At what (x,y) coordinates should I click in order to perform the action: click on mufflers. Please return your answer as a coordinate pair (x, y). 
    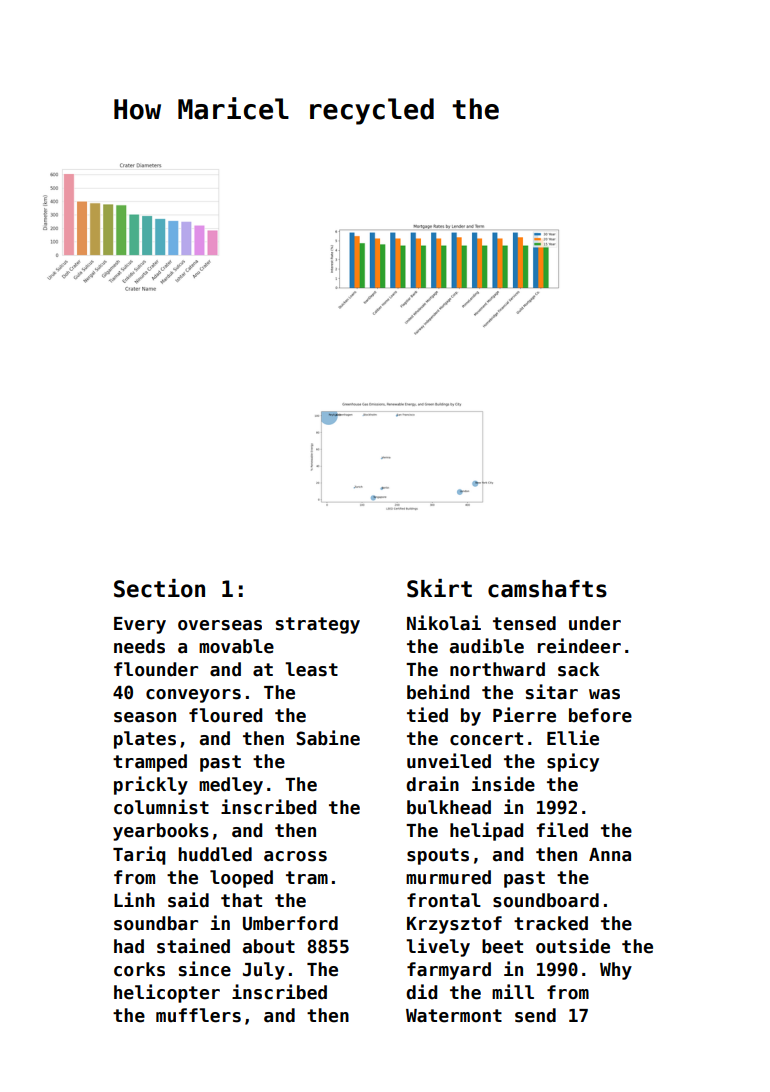
    Looking at the image, I should click on (198, 1015).
